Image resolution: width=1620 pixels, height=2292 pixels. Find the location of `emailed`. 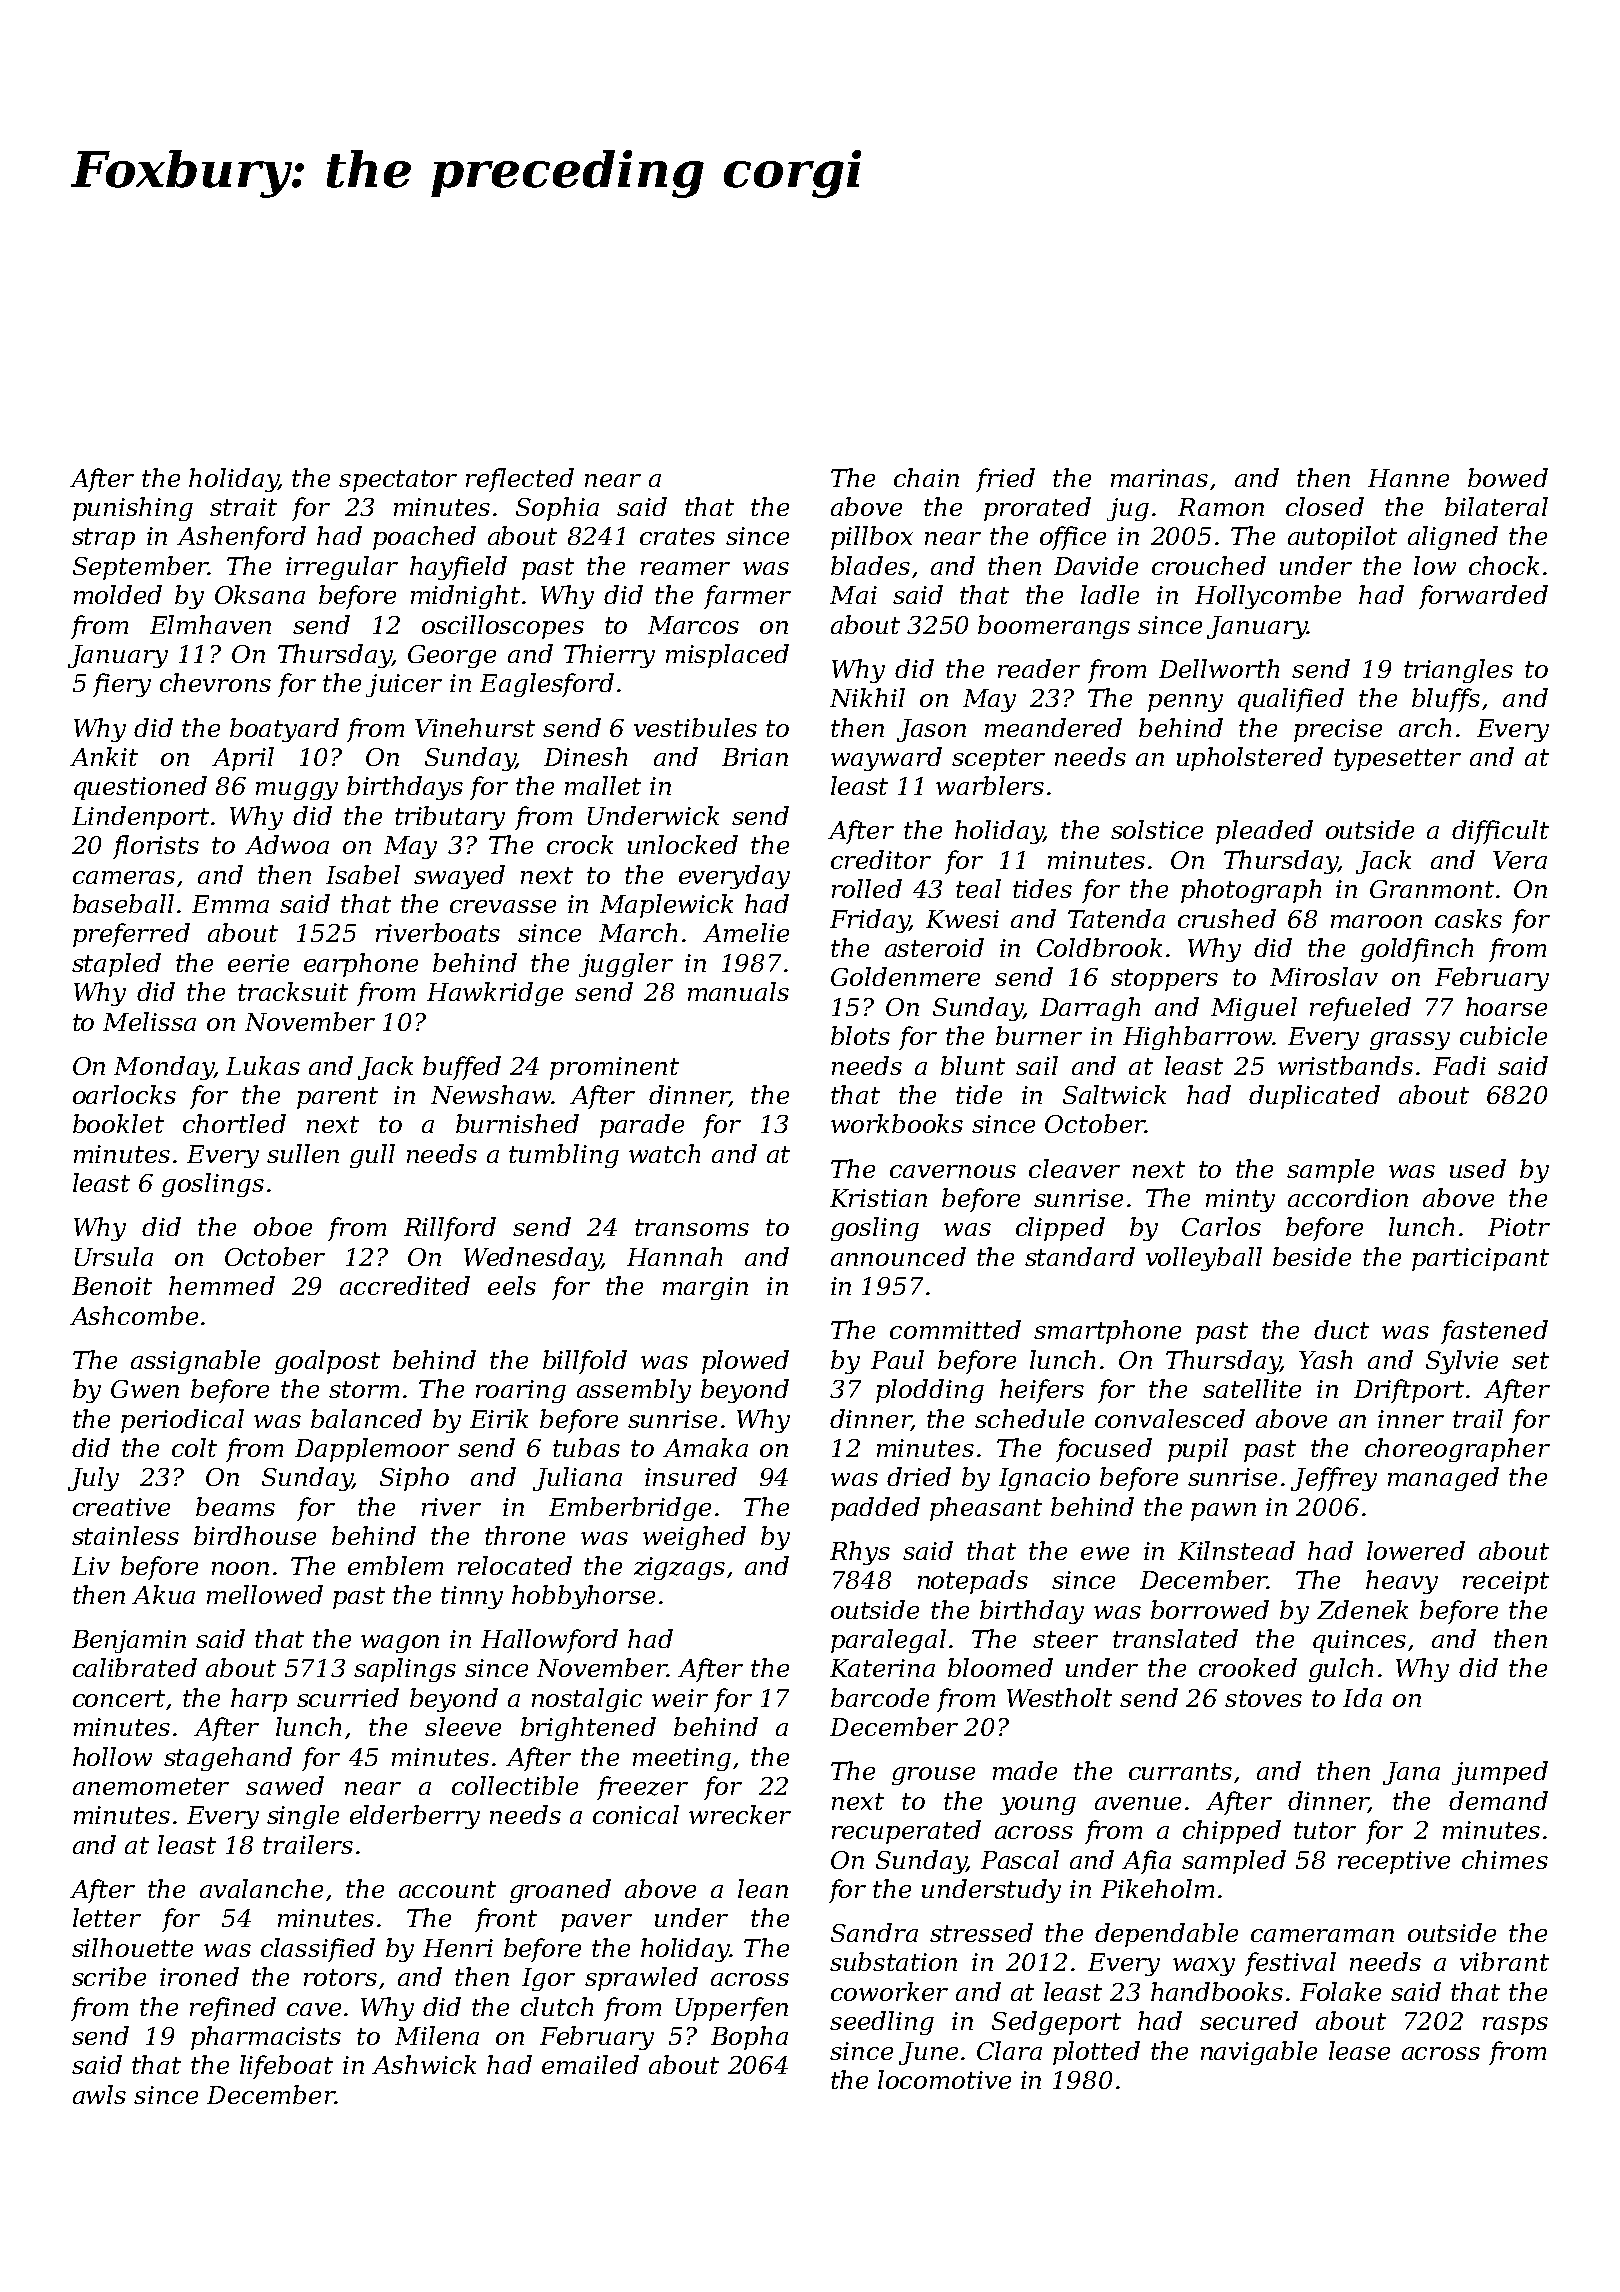

emailed is located at coordinates (590, 2064).
